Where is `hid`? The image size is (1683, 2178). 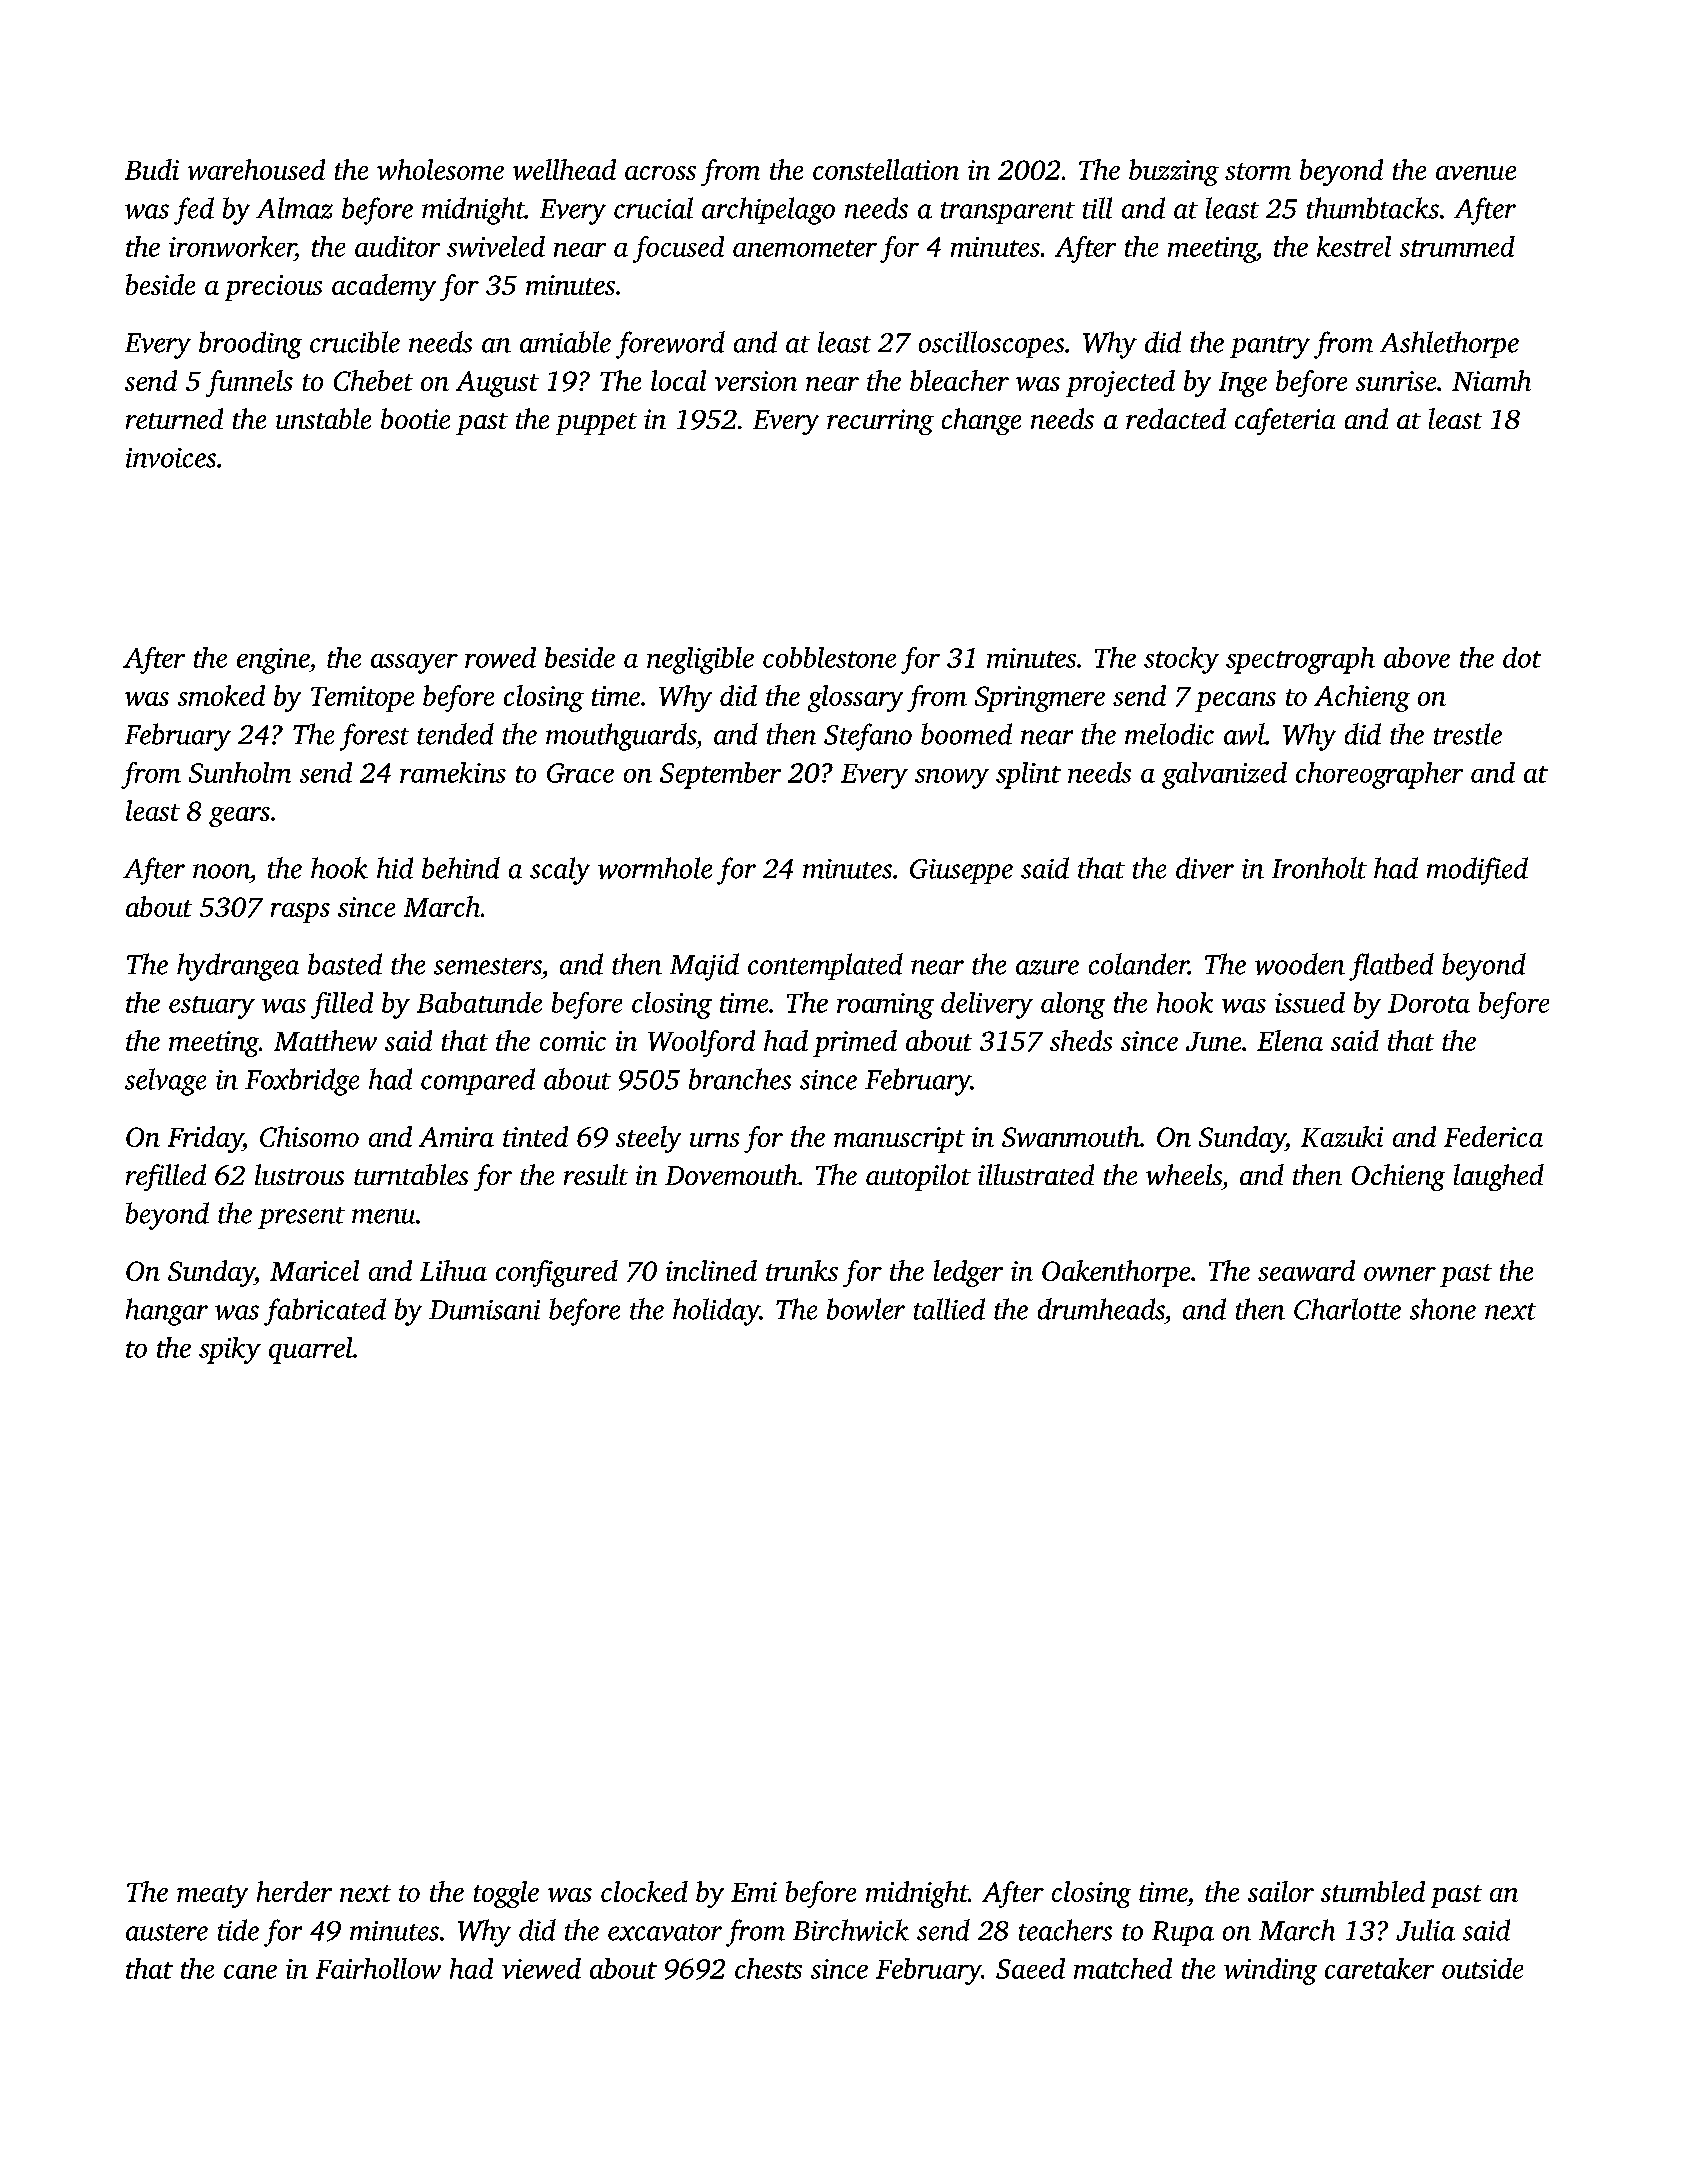 hid is located at coordinates (395, 868).
